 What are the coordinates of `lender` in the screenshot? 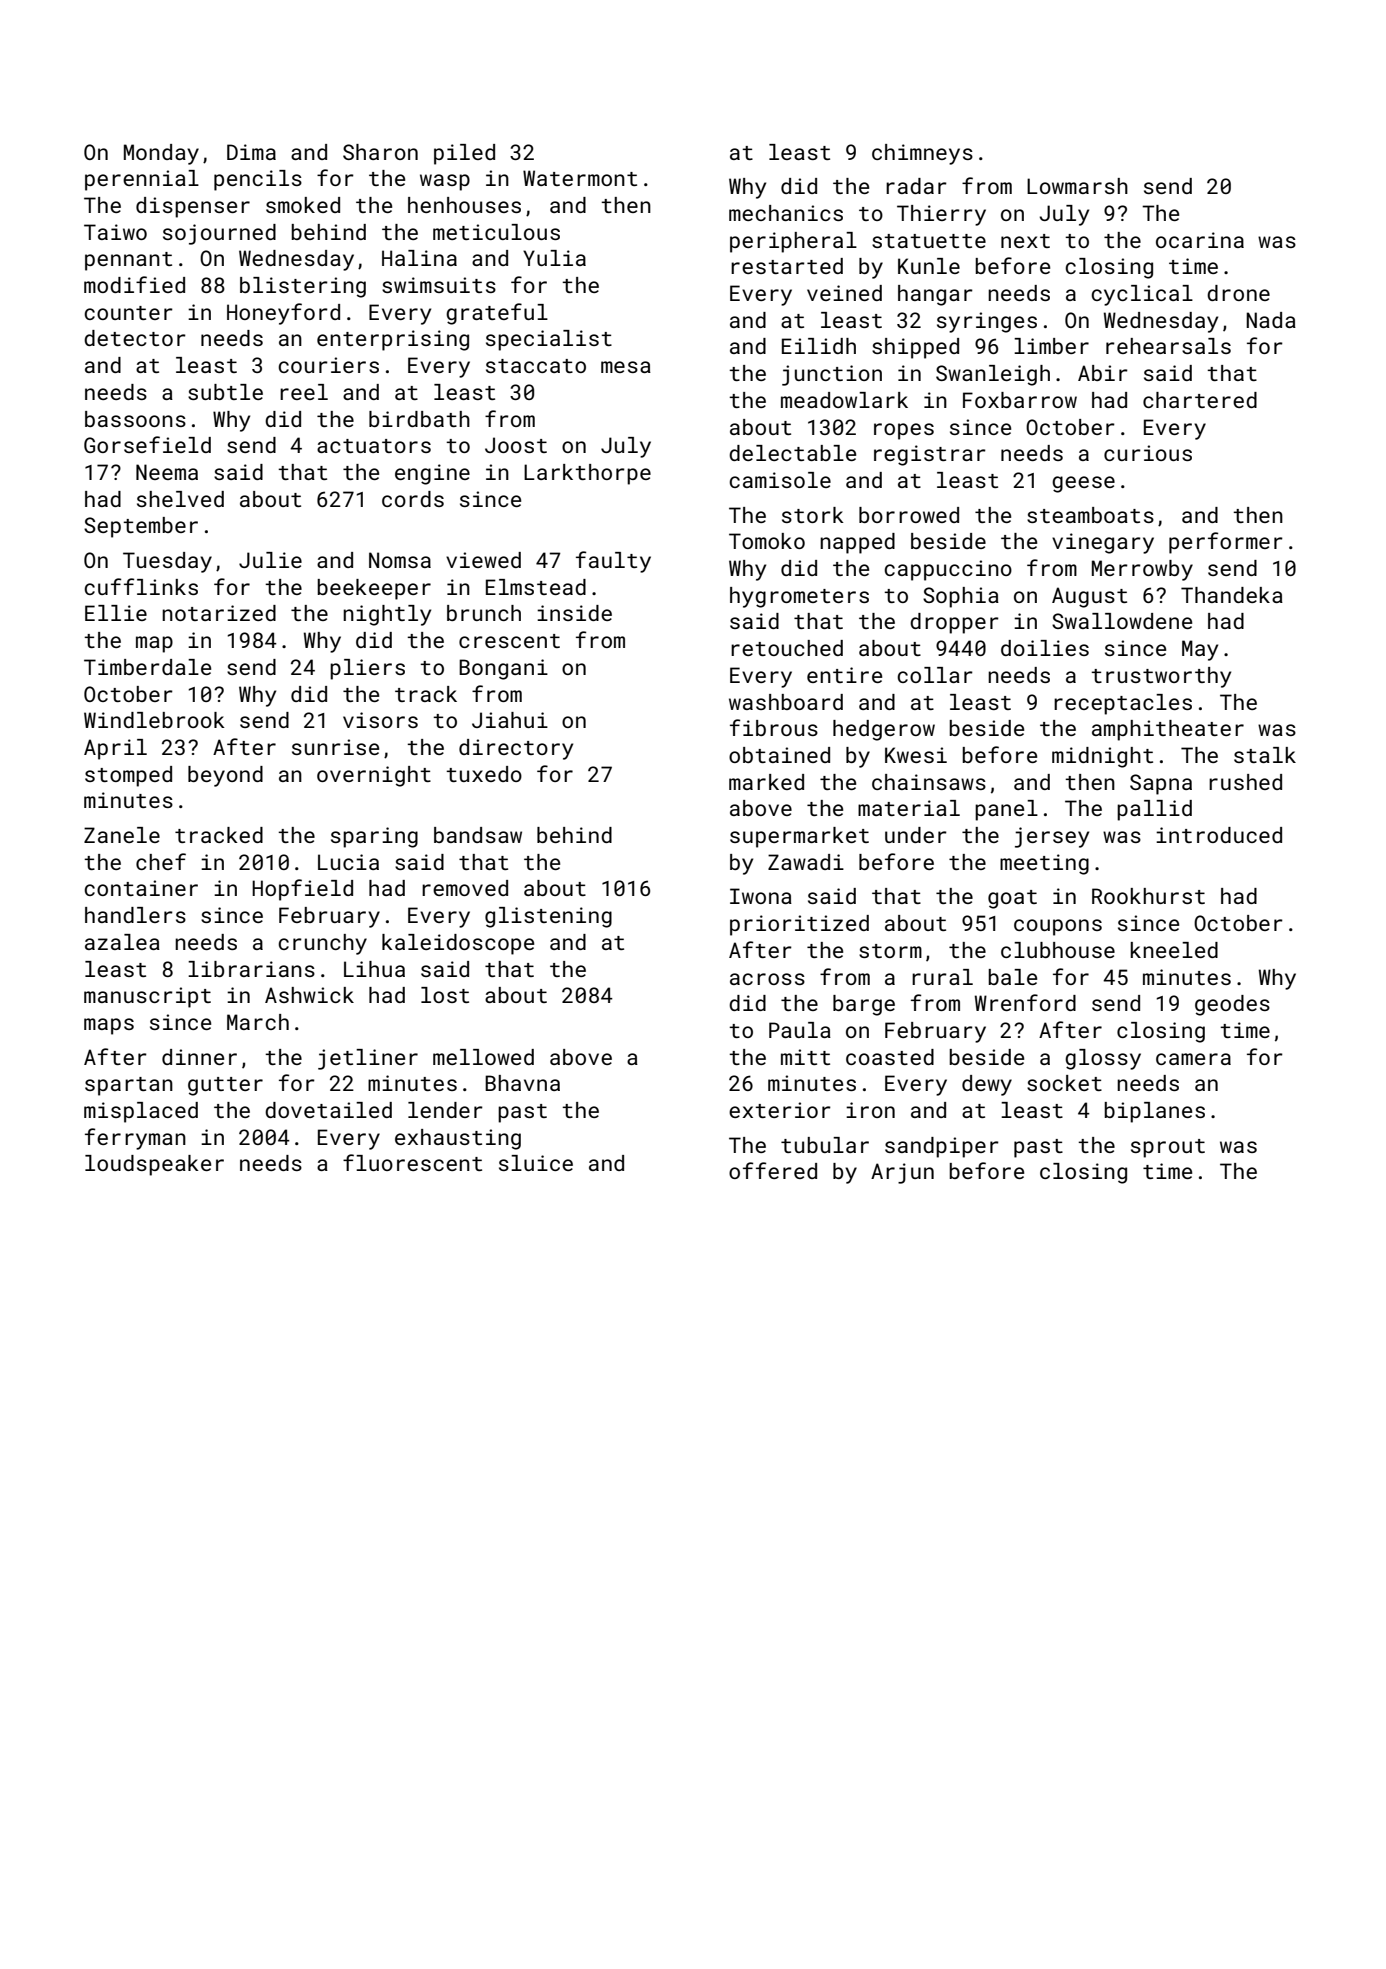 It's located at (445, 1110).
